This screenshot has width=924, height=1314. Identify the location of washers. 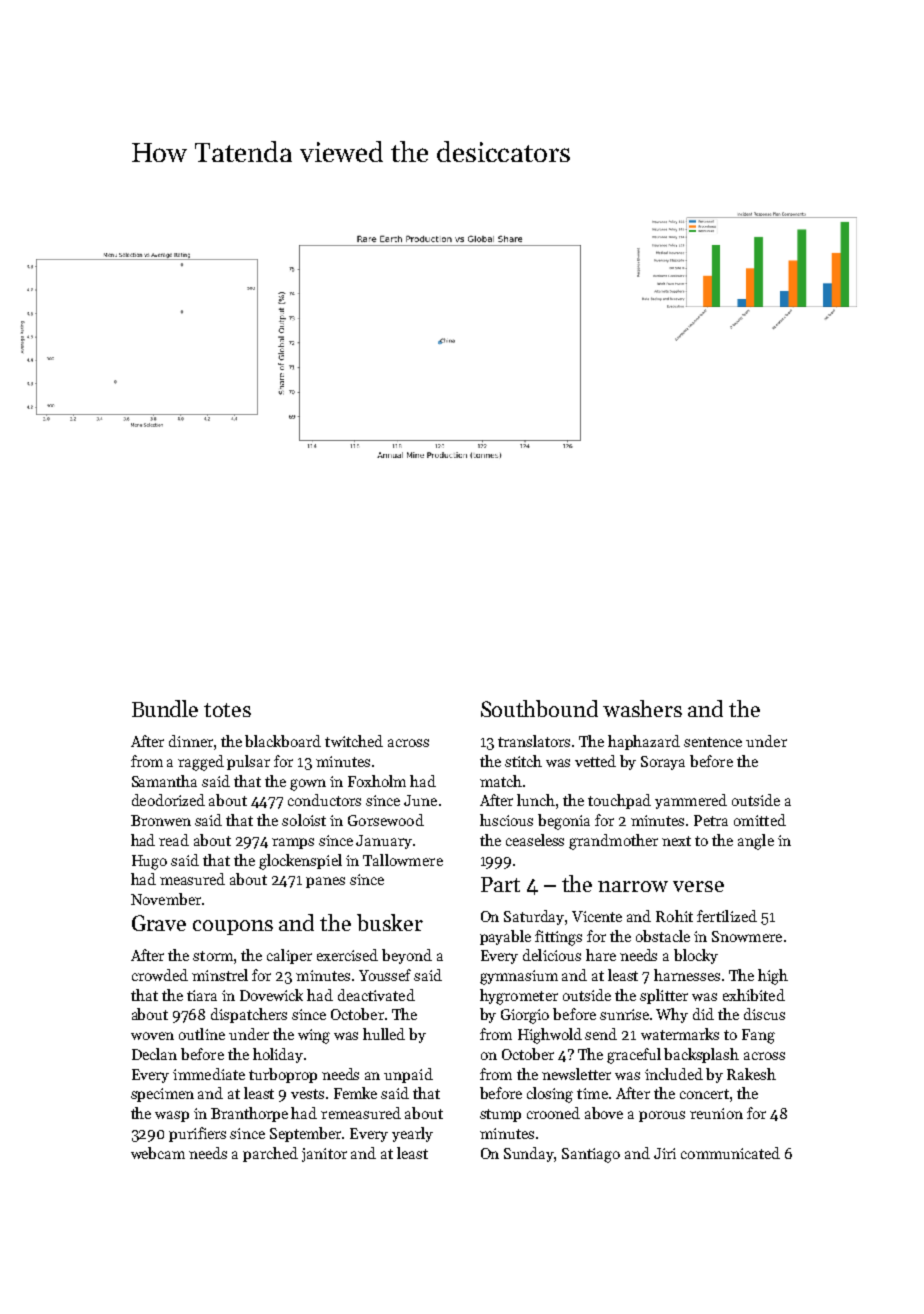
(642, 708).
